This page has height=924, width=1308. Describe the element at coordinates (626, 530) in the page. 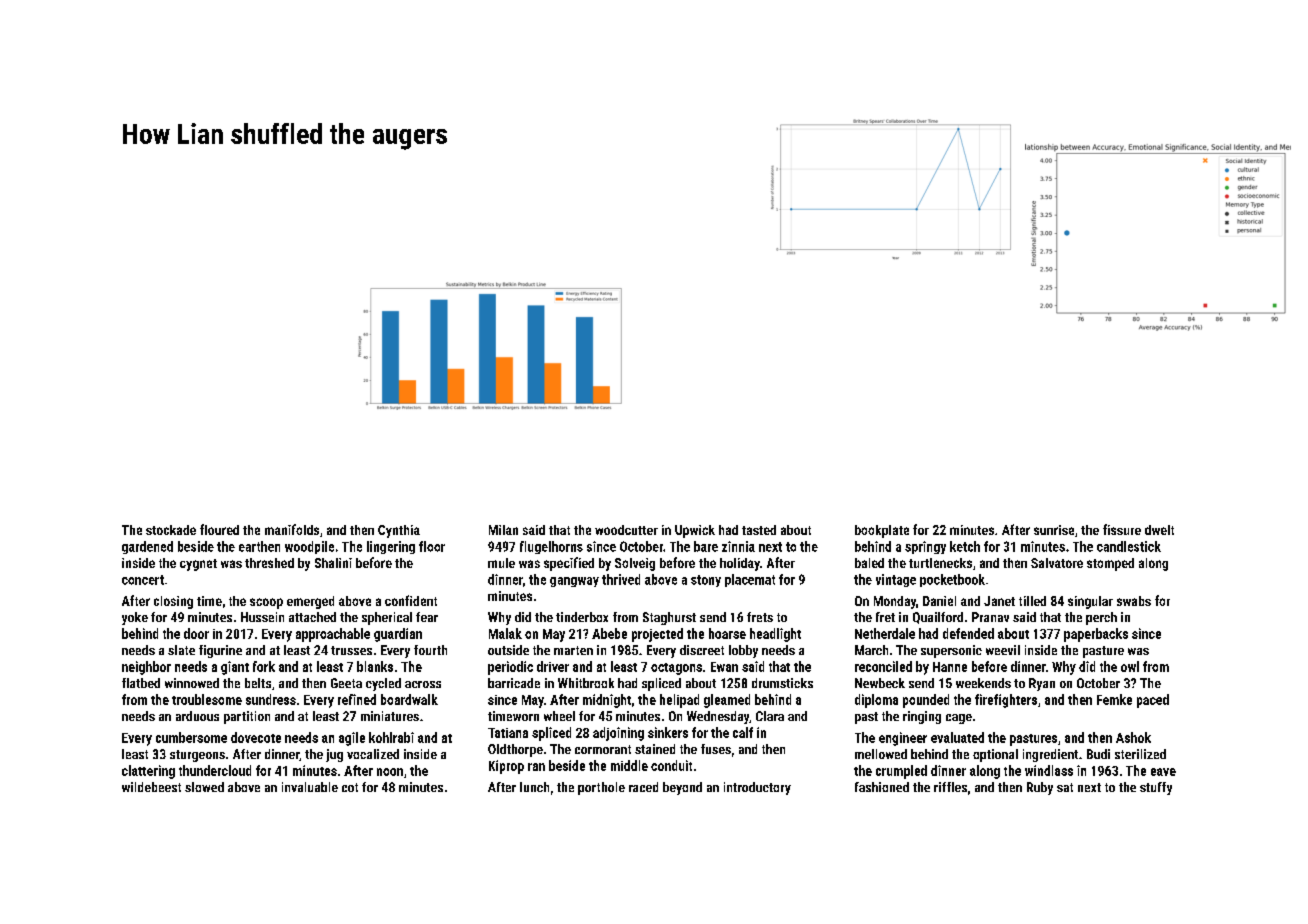

I see `woodcutter` at that location.
